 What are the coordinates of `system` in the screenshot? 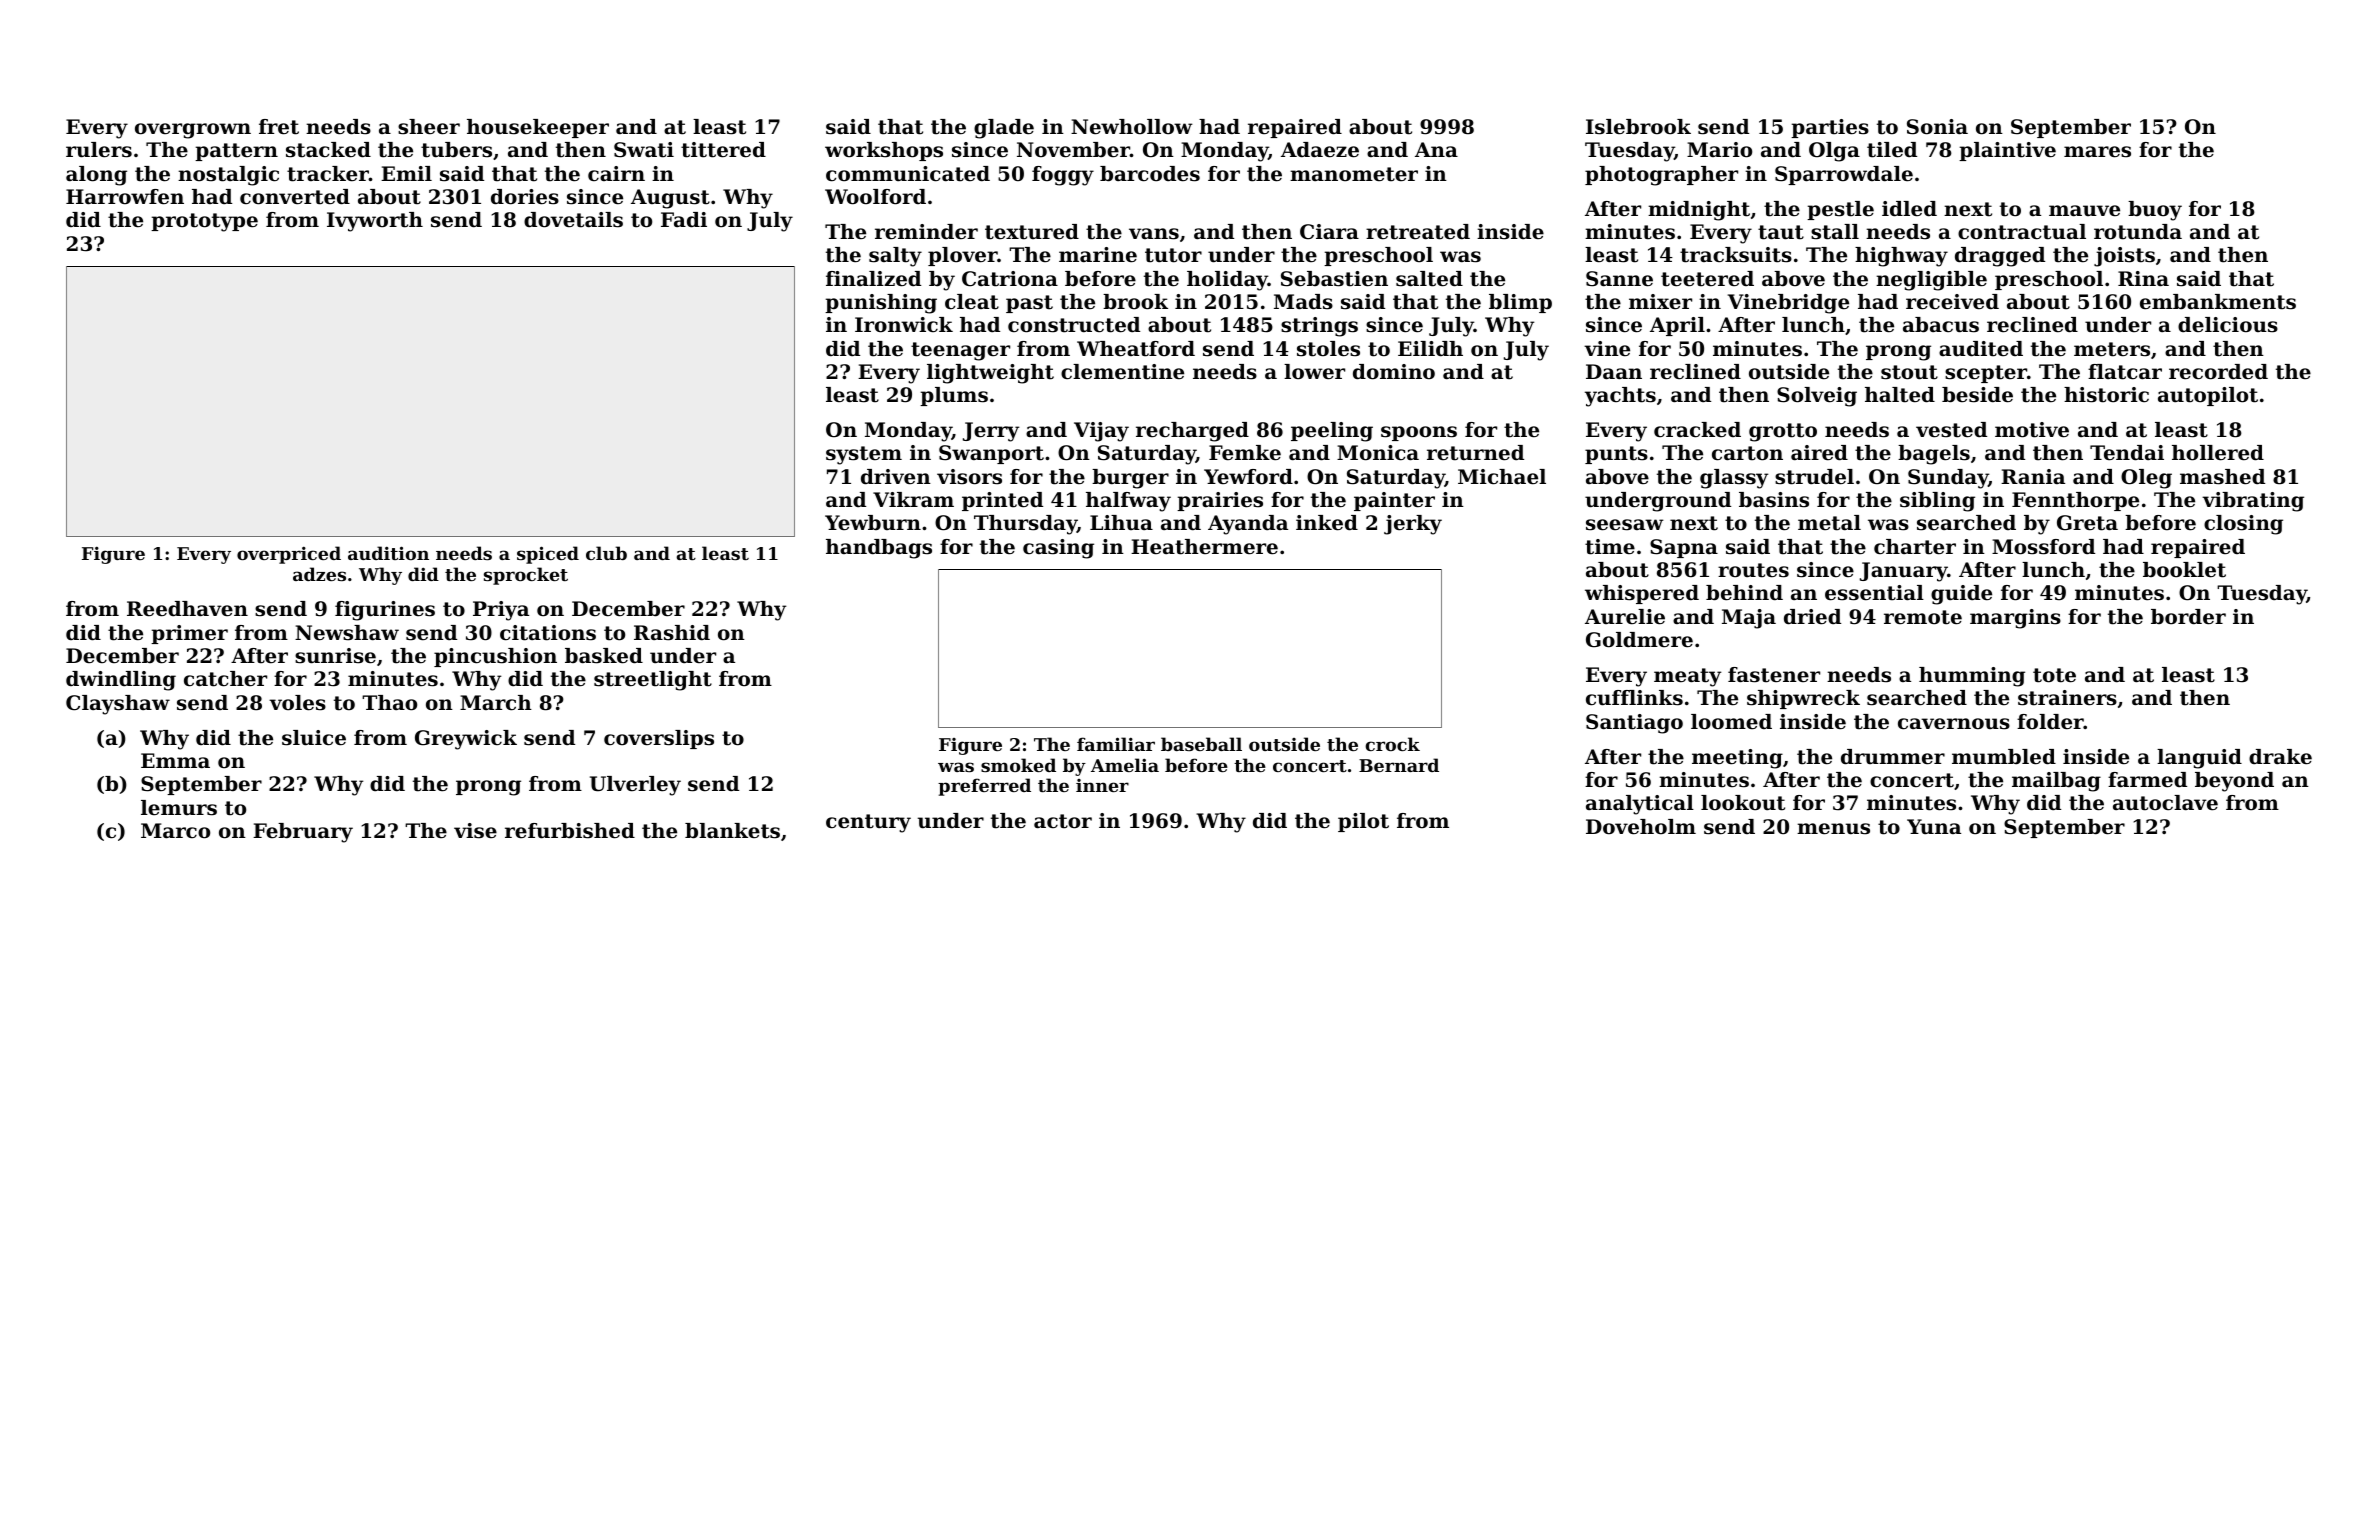 It's located at (864, 455).
